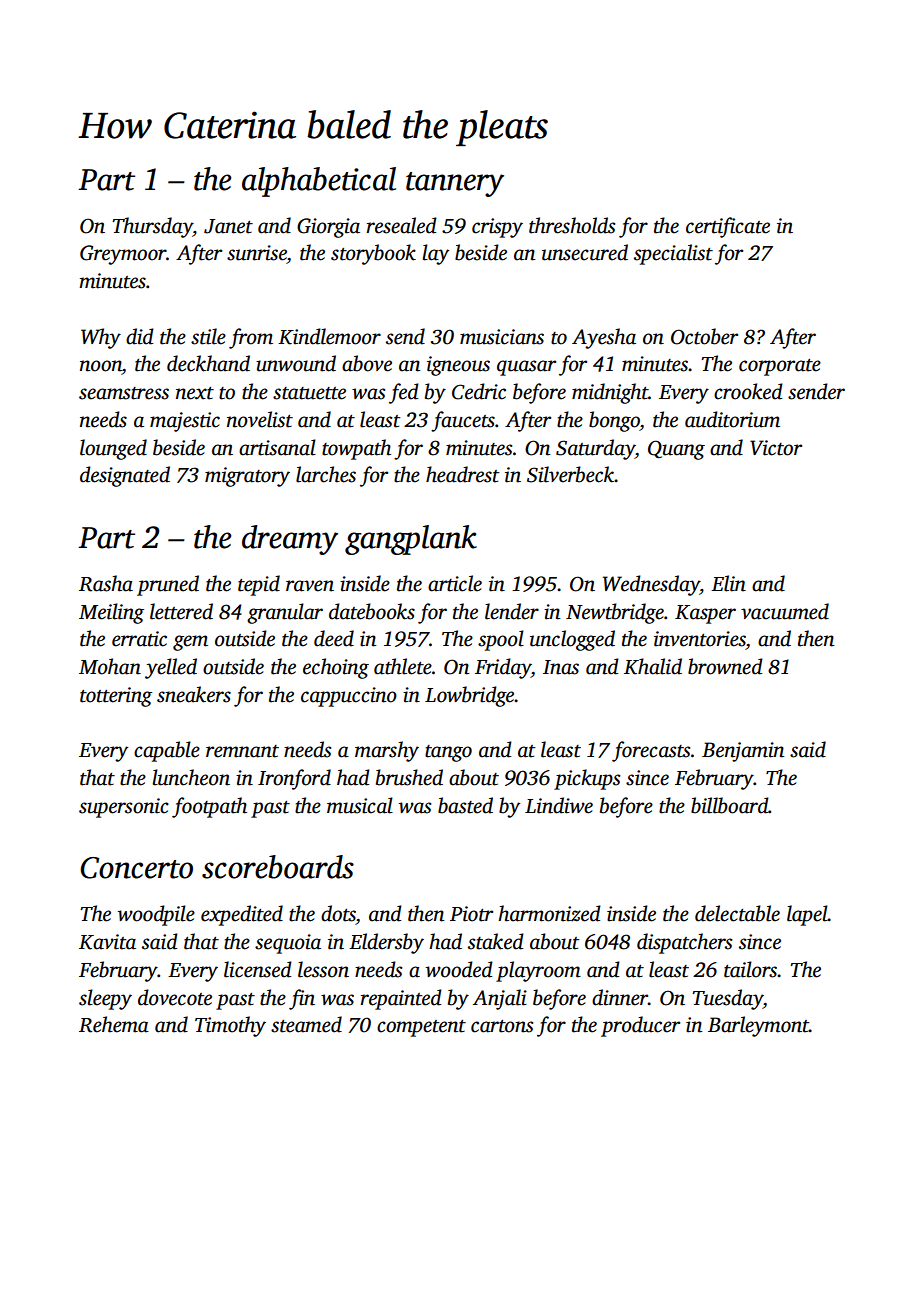 Image resolution: width=924 pixels, height=1314 pixels. I want to click on Quang, so click(676, 450).
